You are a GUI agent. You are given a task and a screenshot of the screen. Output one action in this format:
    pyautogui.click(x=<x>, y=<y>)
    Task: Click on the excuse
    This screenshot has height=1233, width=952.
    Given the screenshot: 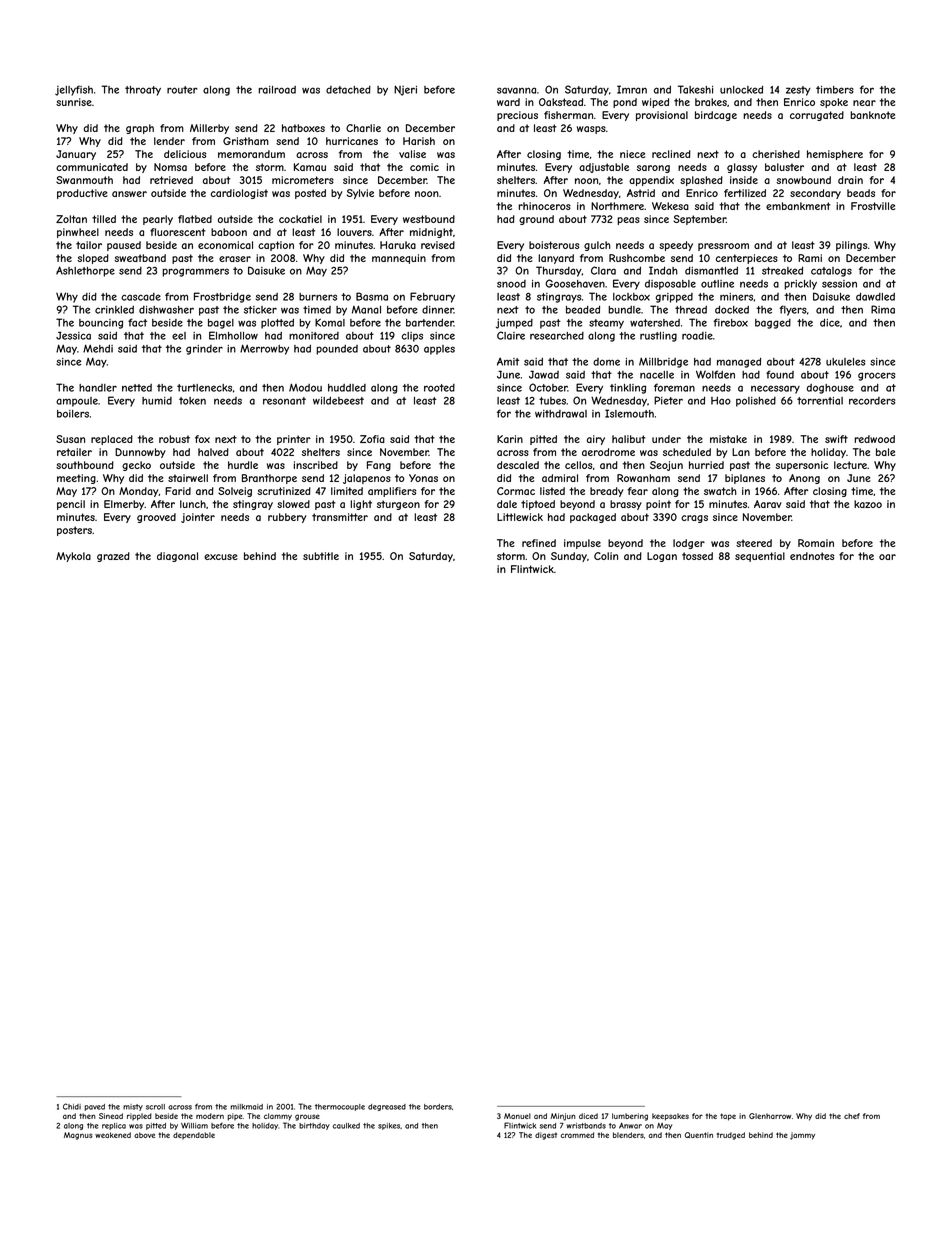 What is the action you would take?
    pyautogui.click(x=221, y=557)
